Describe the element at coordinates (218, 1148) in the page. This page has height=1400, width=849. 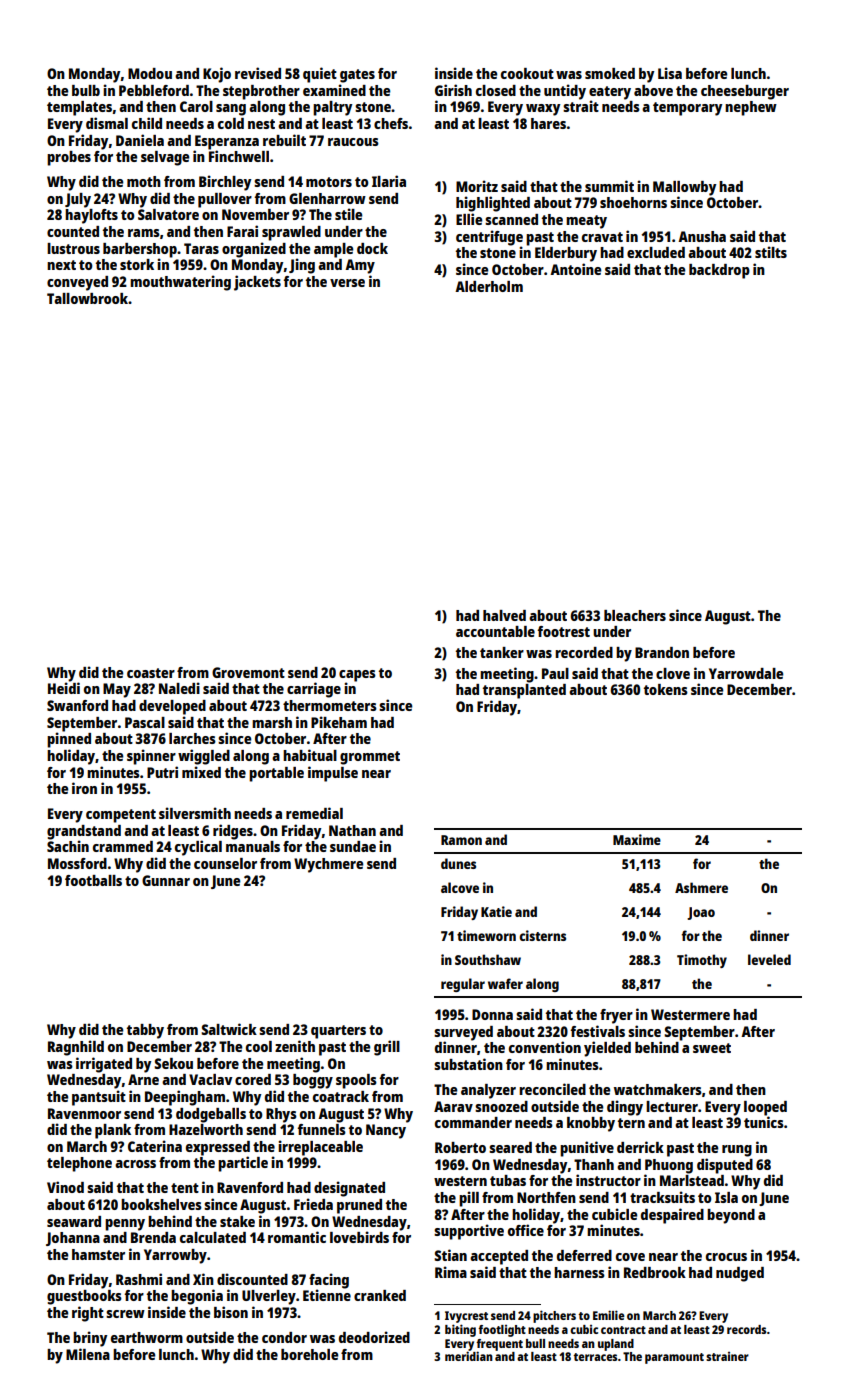
I see `expressed` at that location.
